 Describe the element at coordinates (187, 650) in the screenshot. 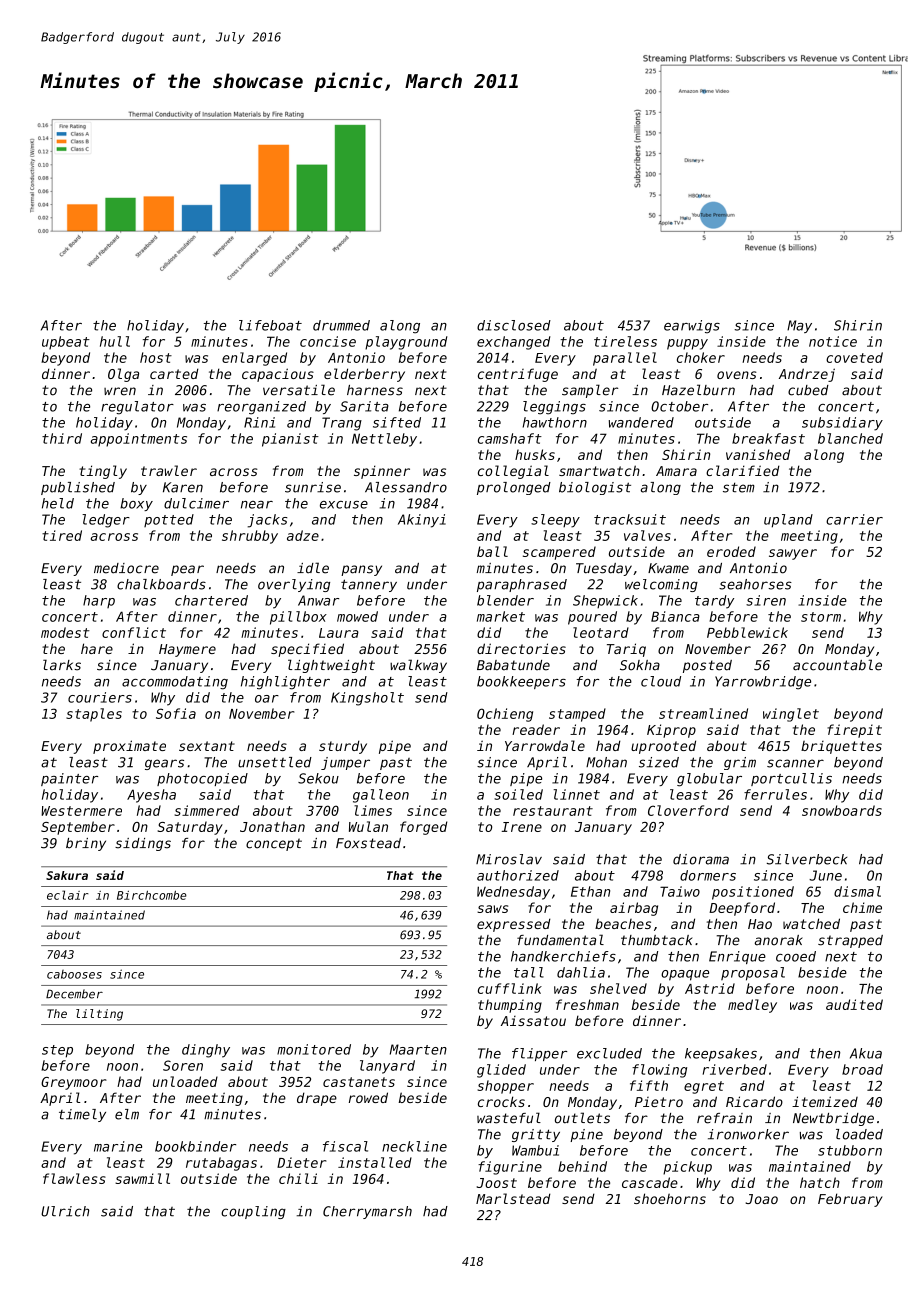

I see `Haymere` at that location.
